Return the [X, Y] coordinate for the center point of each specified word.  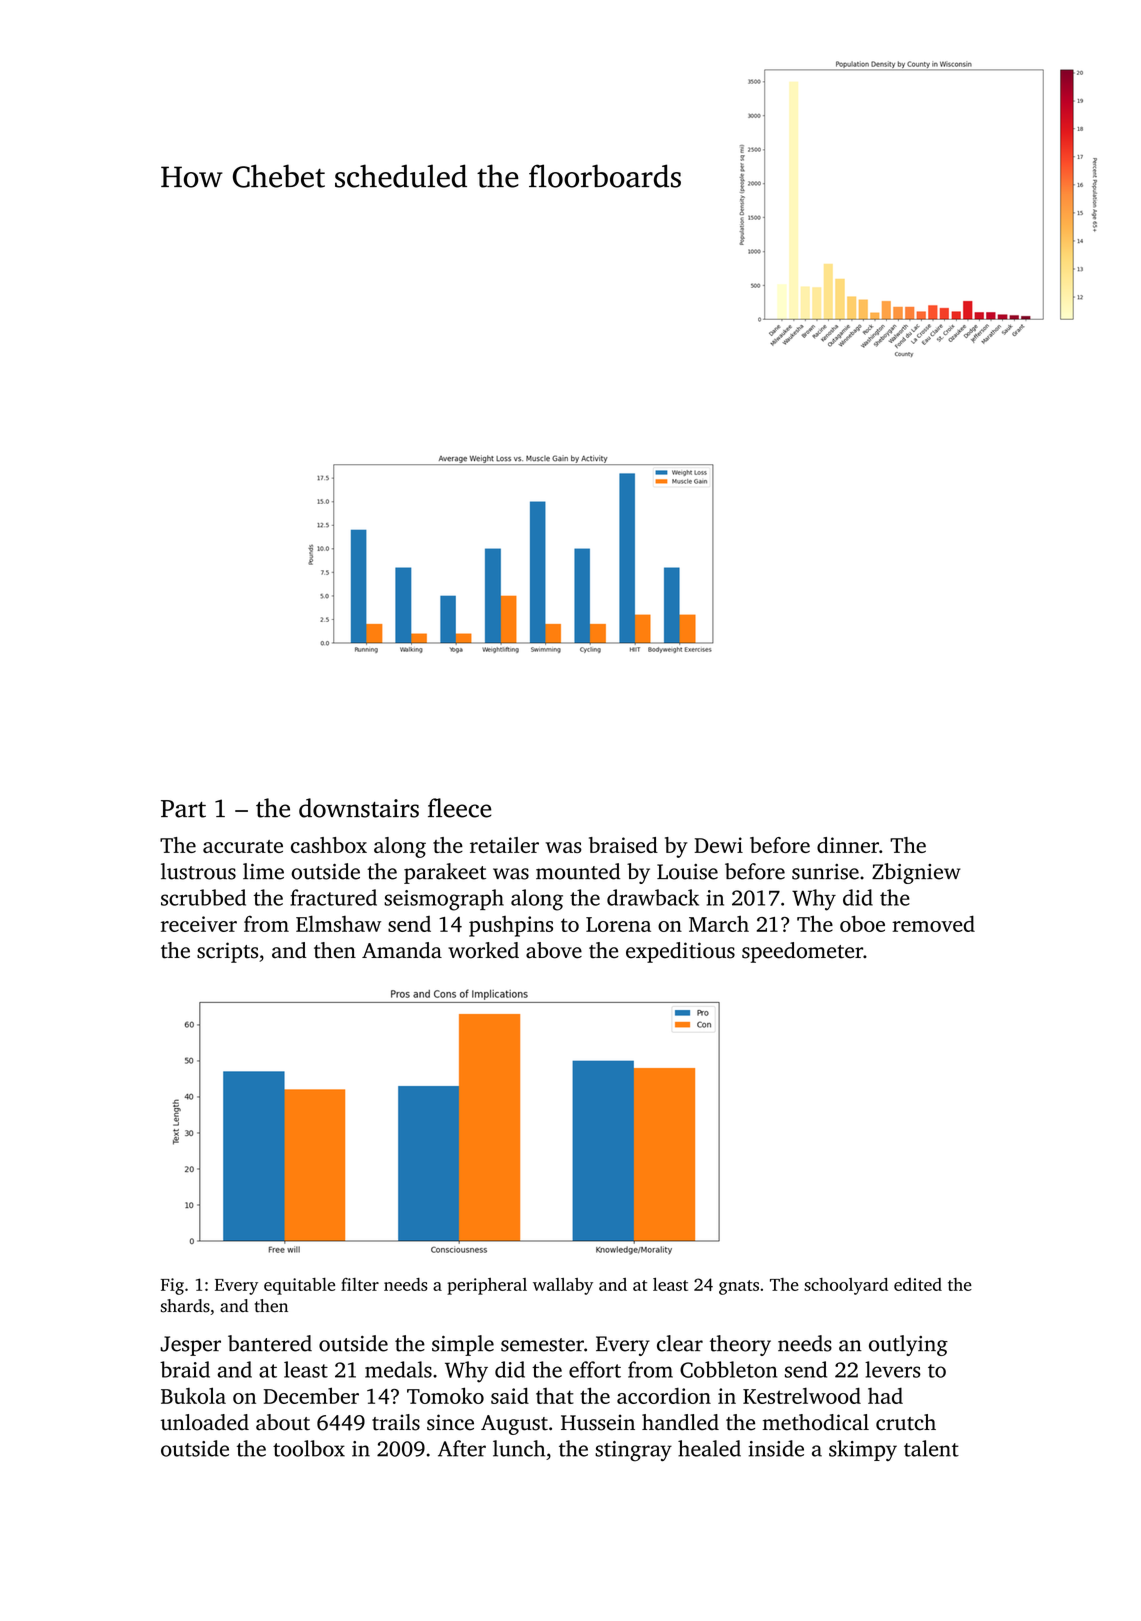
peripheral [487, 1286]
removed [933, 923]
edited [918, 1284]
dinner [848, 845]
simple [463, 1345]
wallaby [563, 1286]
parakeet [445, 873]
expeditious [680, 952]
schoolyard [846, 1286]
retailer [504, 845]
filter [360, 1284]
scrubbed [203, 897]
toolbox [309, 1448]
